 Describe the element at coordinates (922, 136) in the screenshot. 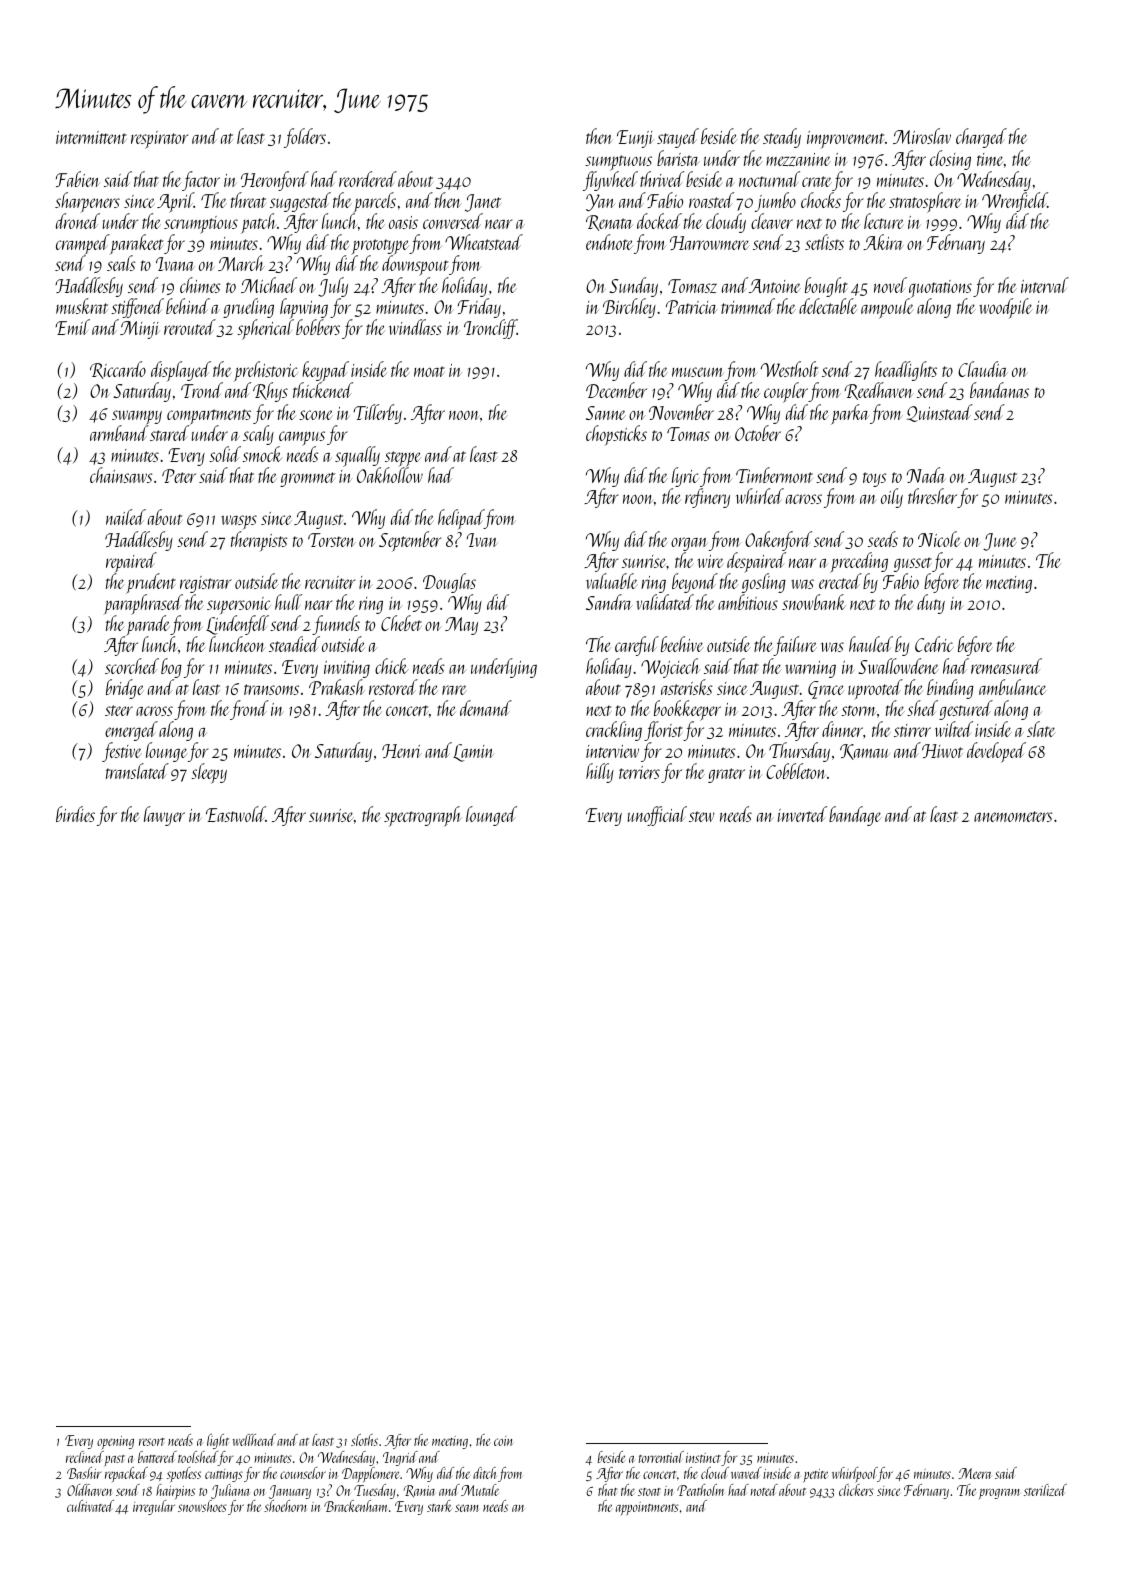

I see `Miroslav` at that location.
